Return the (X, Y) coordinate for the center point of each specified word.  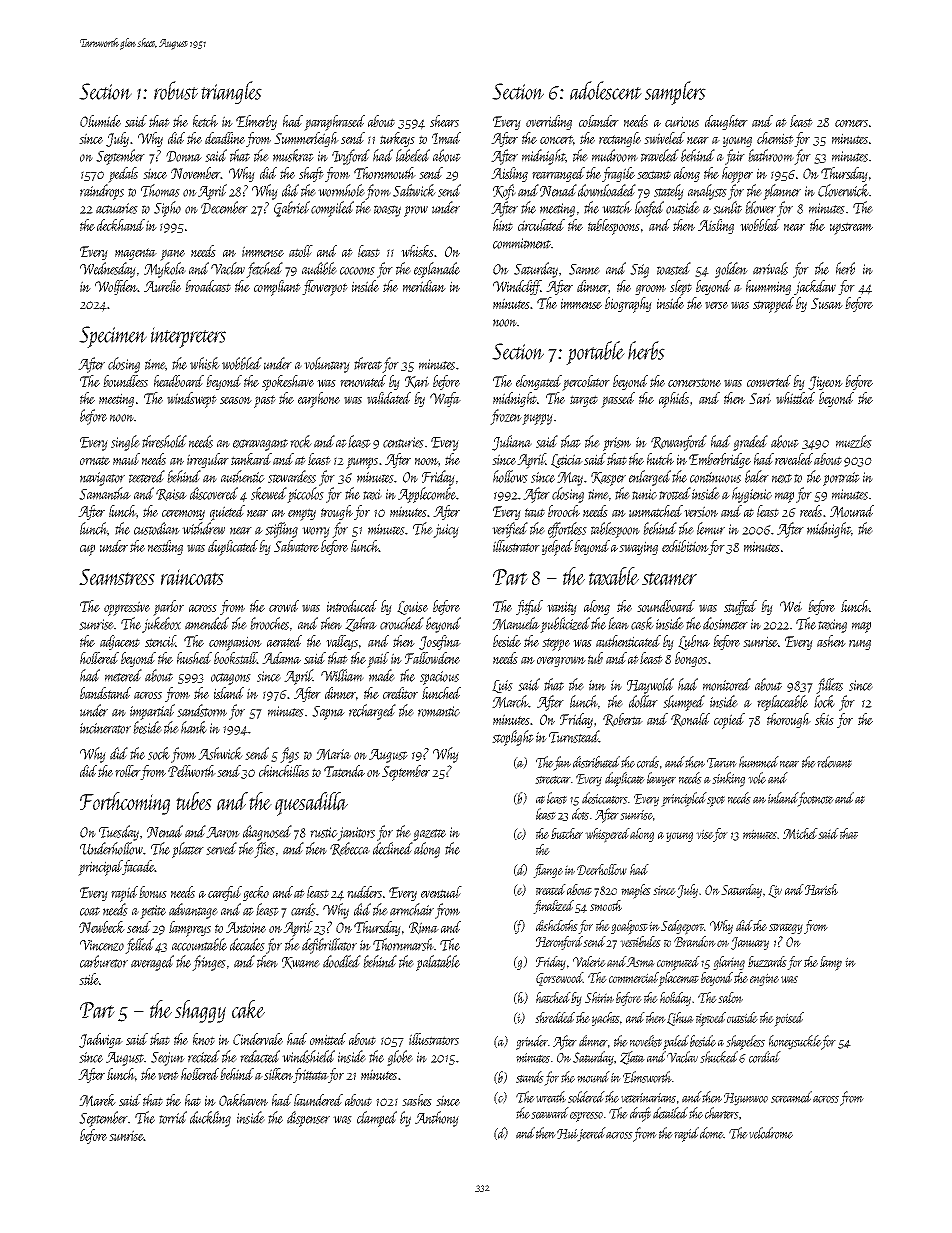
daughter (726, 122)
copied (729, 721)
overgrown (561, 661)
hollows (510, 476)
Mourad (852, 511)
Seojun (168, 1059)
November (196, 173)
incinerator (105, 728)
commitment (522, 243)
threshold (164, 441)
